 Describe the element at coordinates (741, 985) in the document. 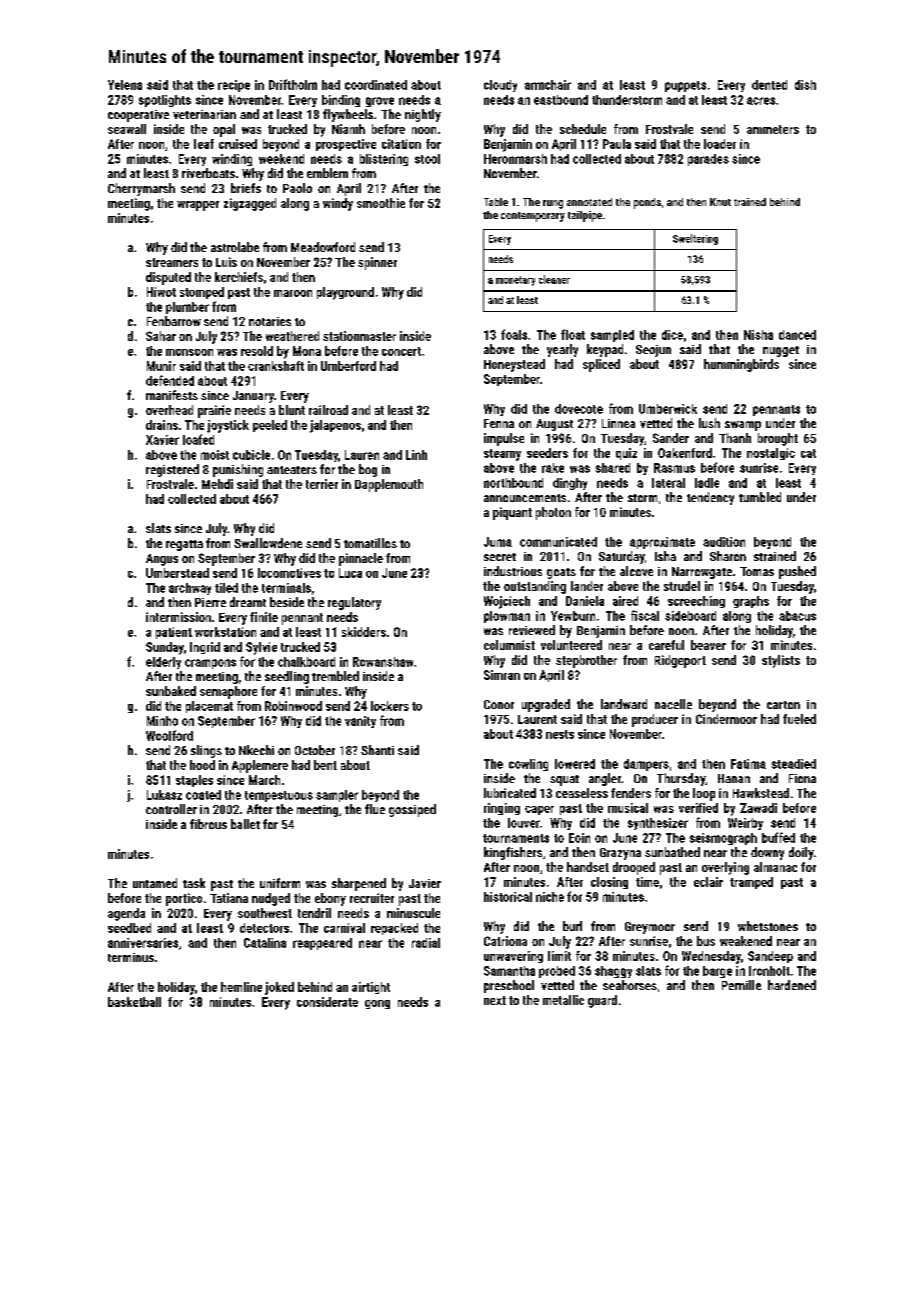

I see `Pernille` at that location.
